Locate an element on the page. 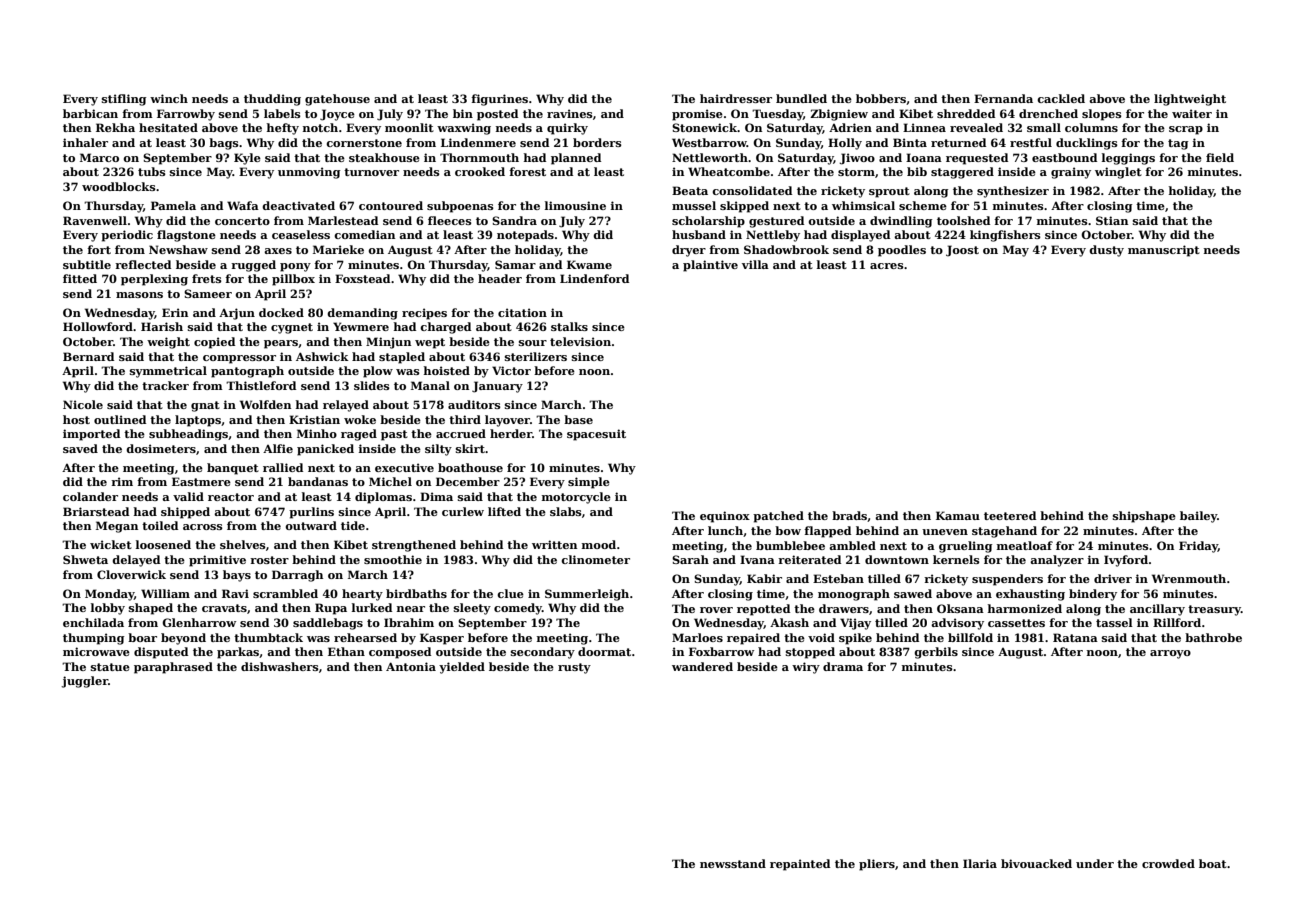  repainted is located at coordinates (800, 865).
